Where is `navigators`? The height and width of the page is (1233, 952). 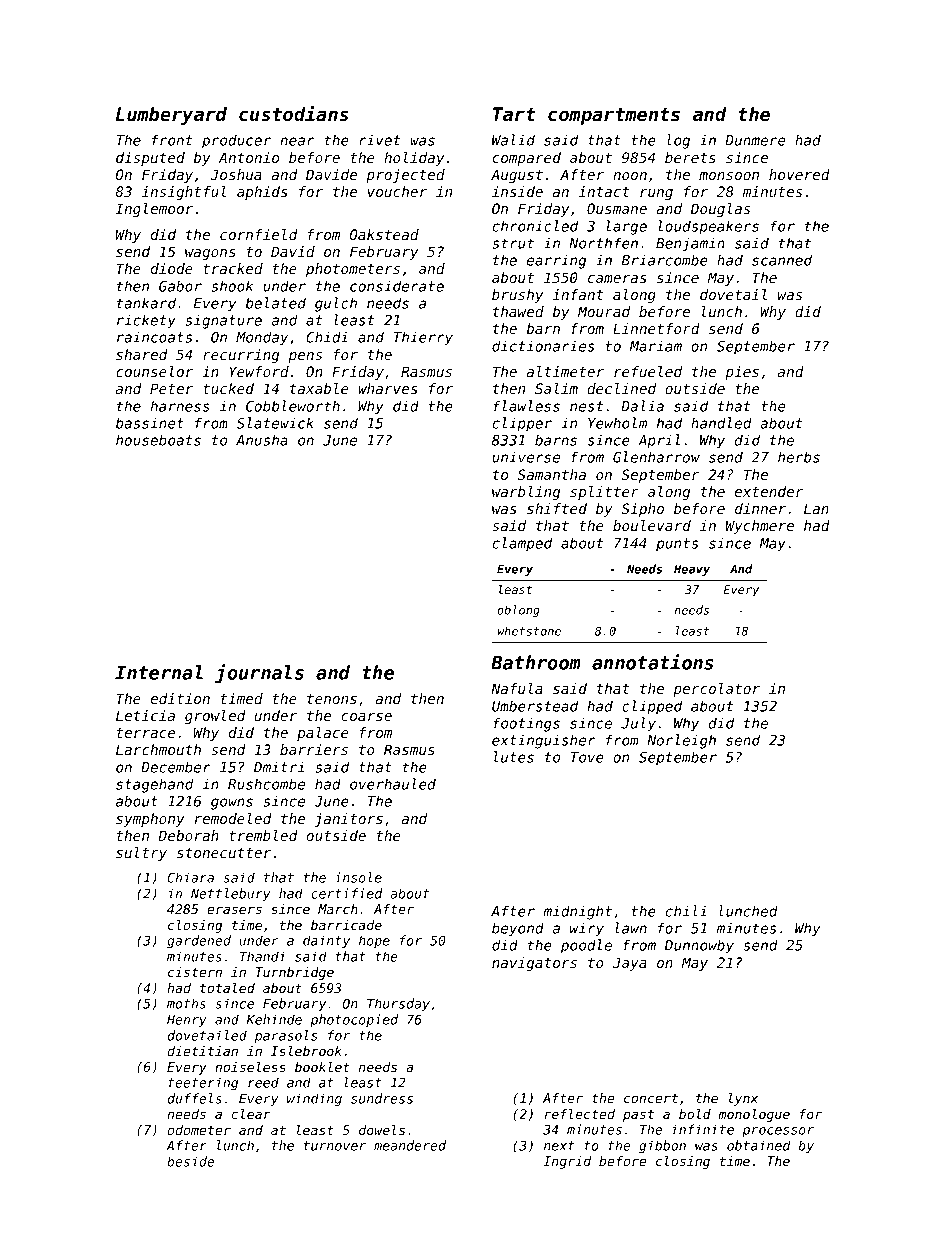
navigators is located at coordinates (534, 964).
